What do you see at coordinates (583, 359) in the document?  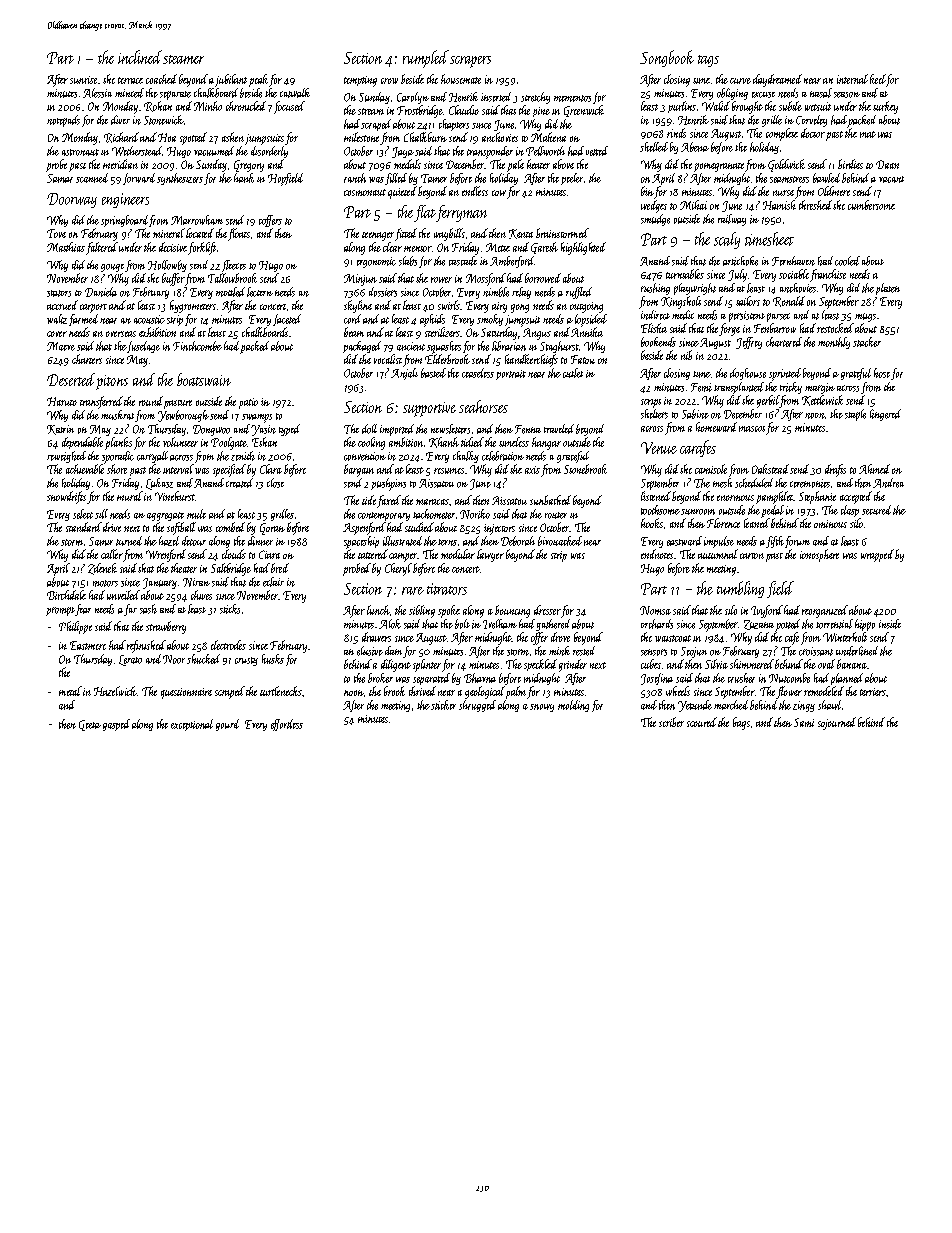 I see `Fatou` at bounding box center [583, 359].
